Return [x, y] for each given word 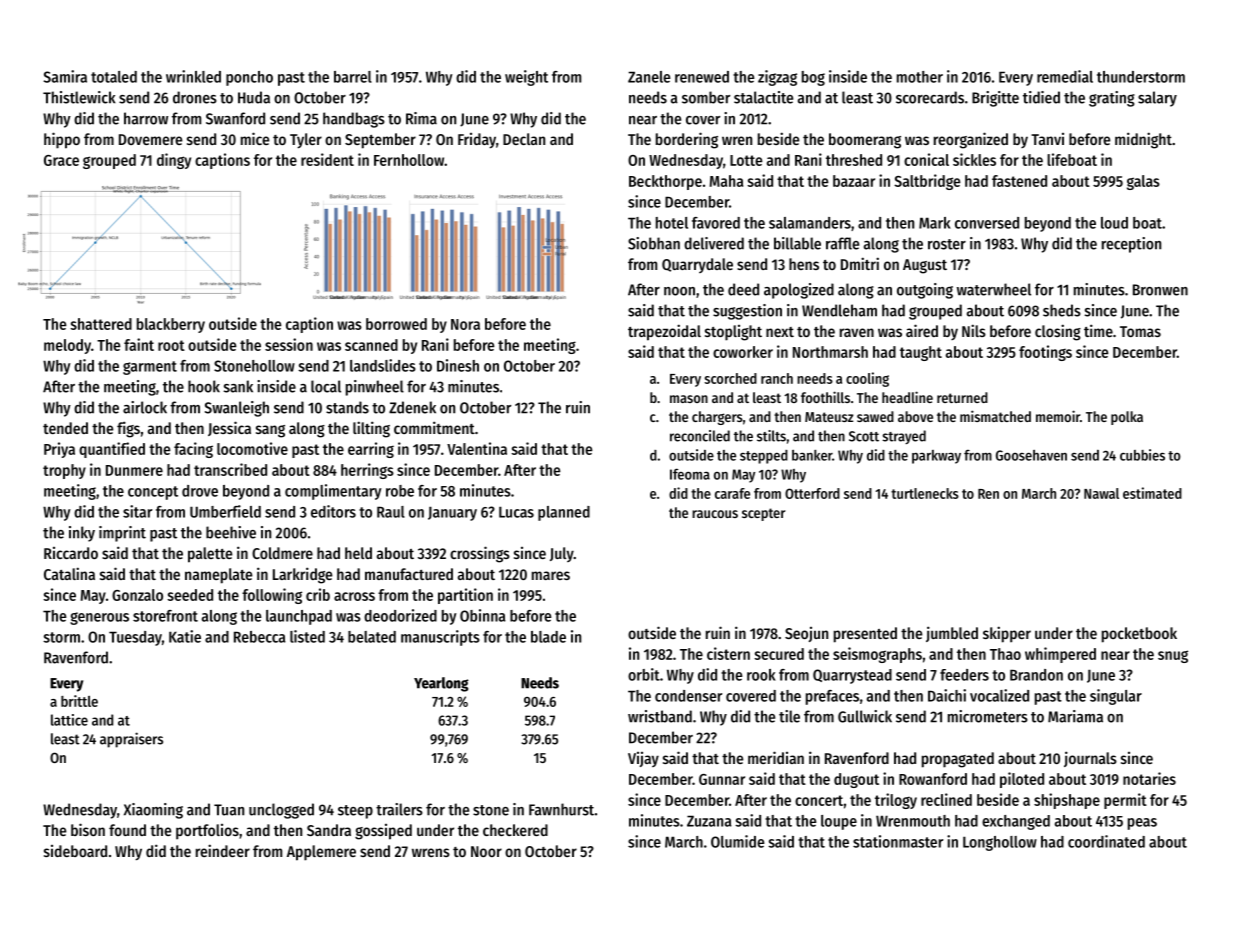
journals [1090, 759]
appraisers [131, 740]
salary [1157, 99]
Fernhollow [409, 160]
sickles [974, 159]
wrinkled [193, 76]
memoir [1058, 416]
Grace [61, 160]
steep [355, 812]
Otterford [812, 493]
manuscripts [440, 638]
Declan [524, 139]
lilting [371, 429]
